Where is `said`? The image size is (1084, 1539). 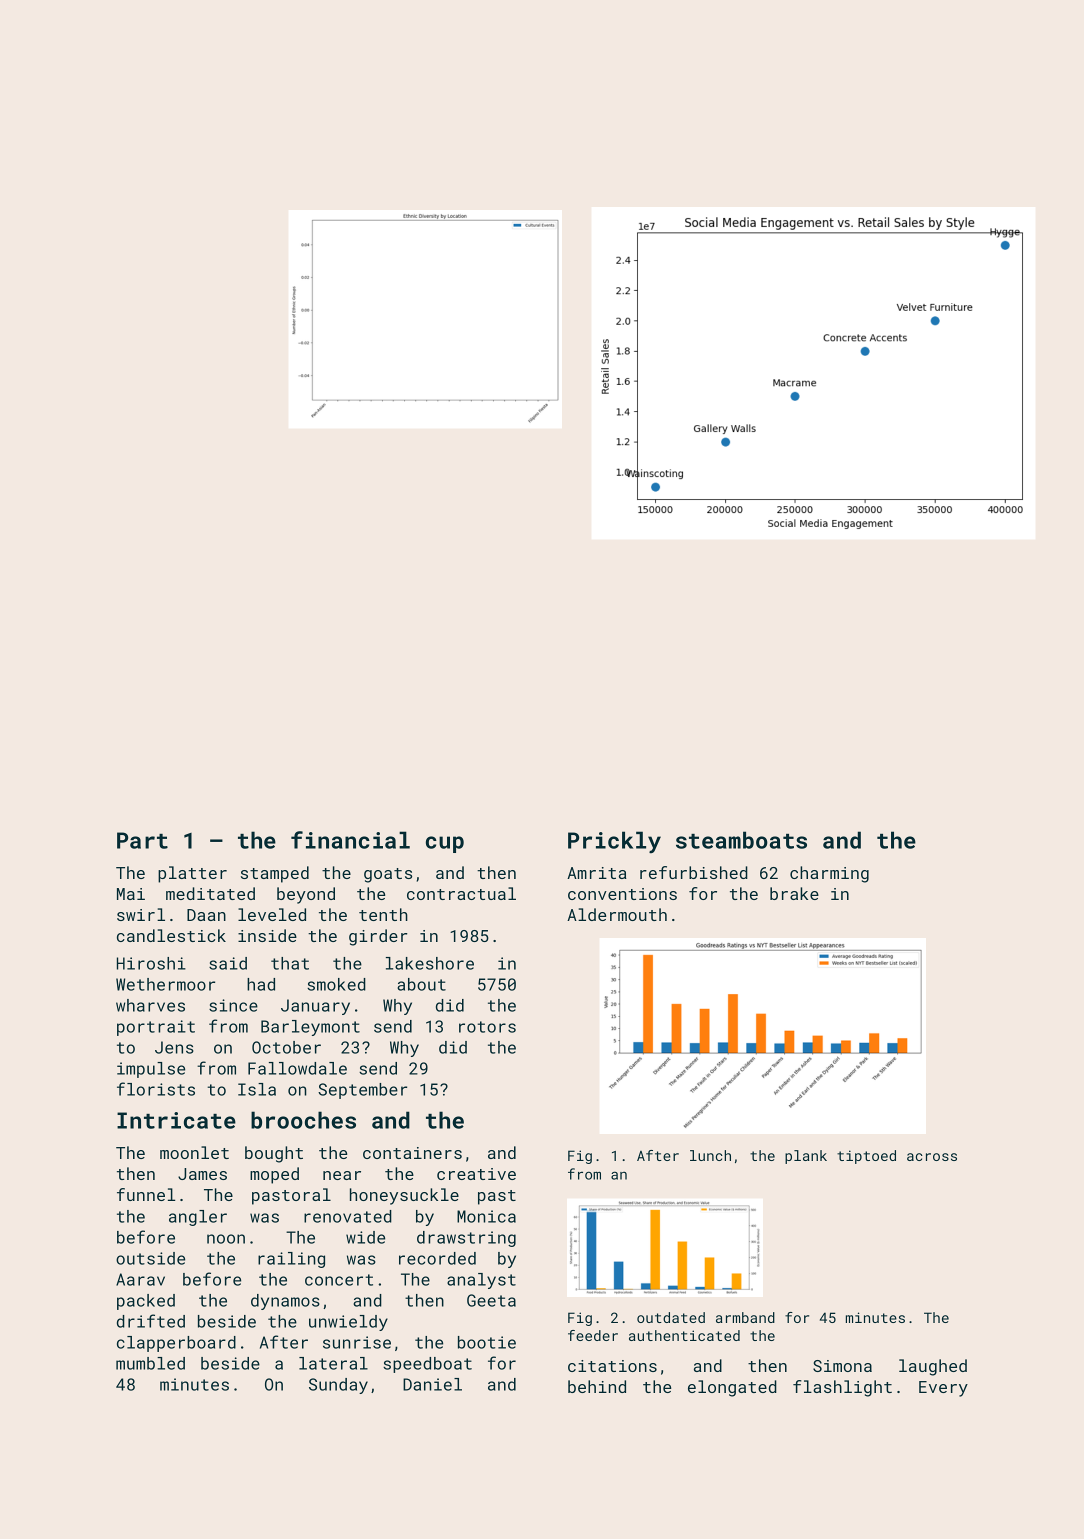
said is located at coordinates (228, 963).
